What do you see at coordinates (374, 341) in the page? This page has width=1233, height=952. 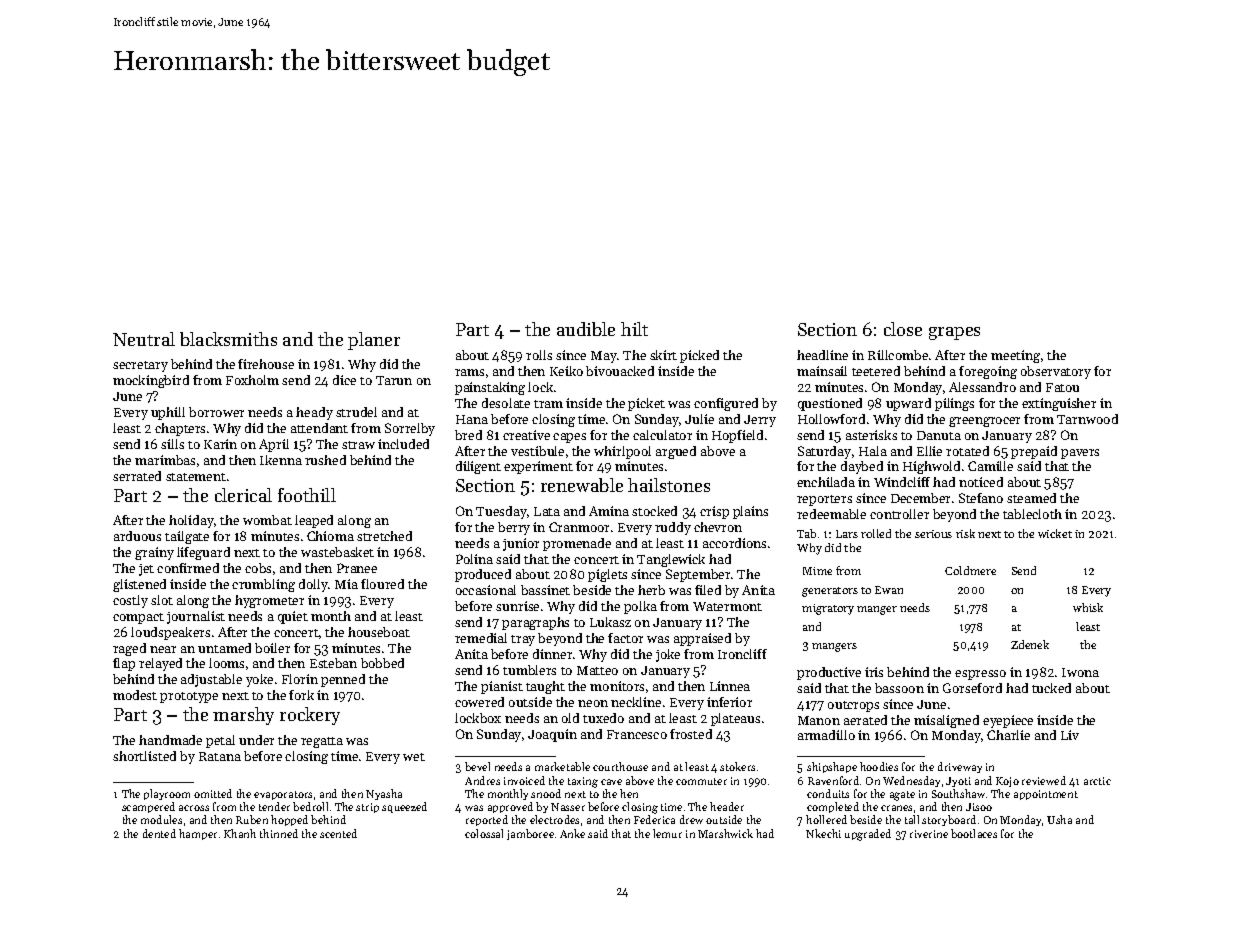 I see `planer` at bounding box center [374, 341].
